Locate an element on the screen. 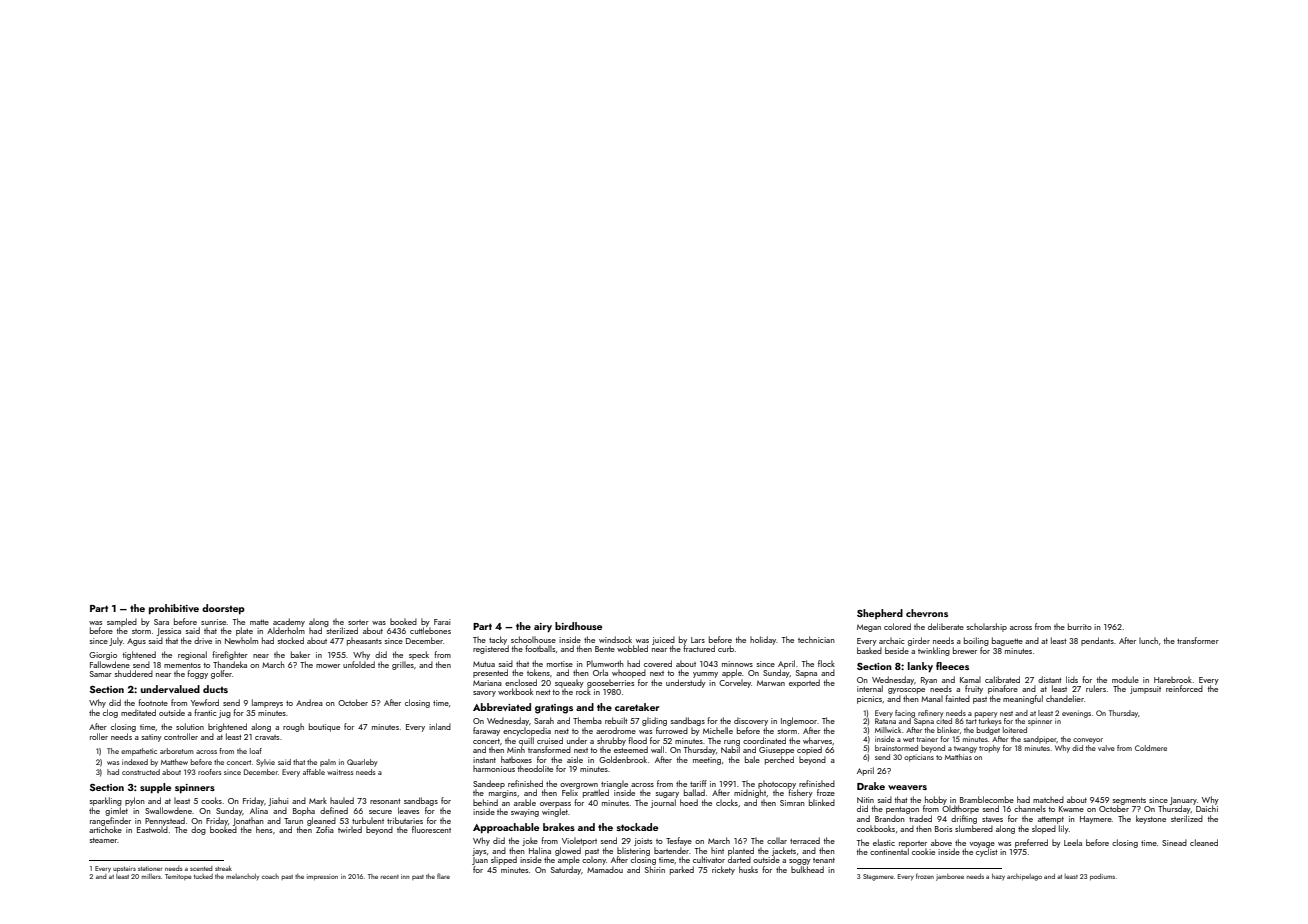  burrito is located at coordinates (1080, 626).
